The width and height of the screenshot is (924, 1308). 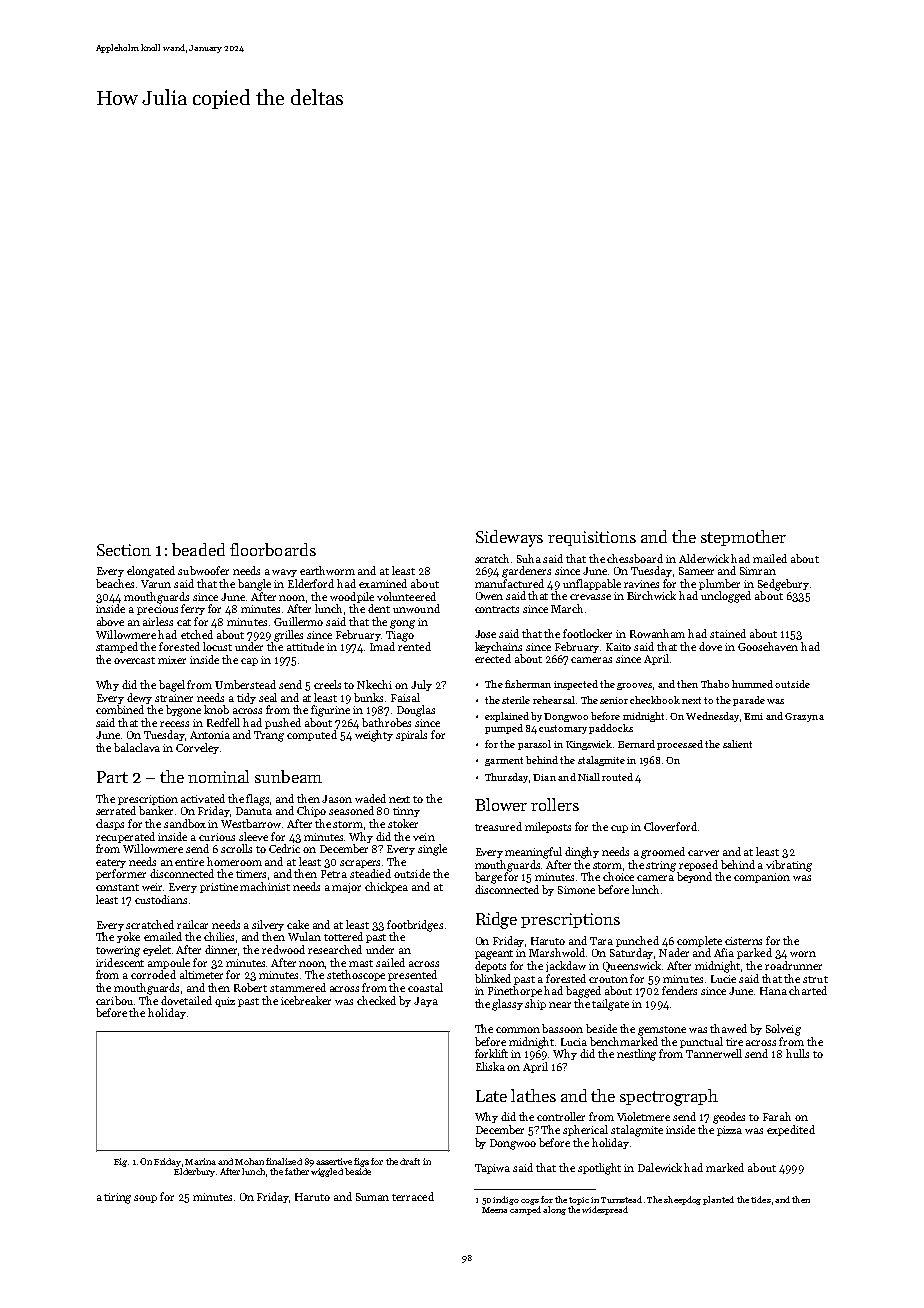 I want to click on balaclava, so click(x=137, y=747).
